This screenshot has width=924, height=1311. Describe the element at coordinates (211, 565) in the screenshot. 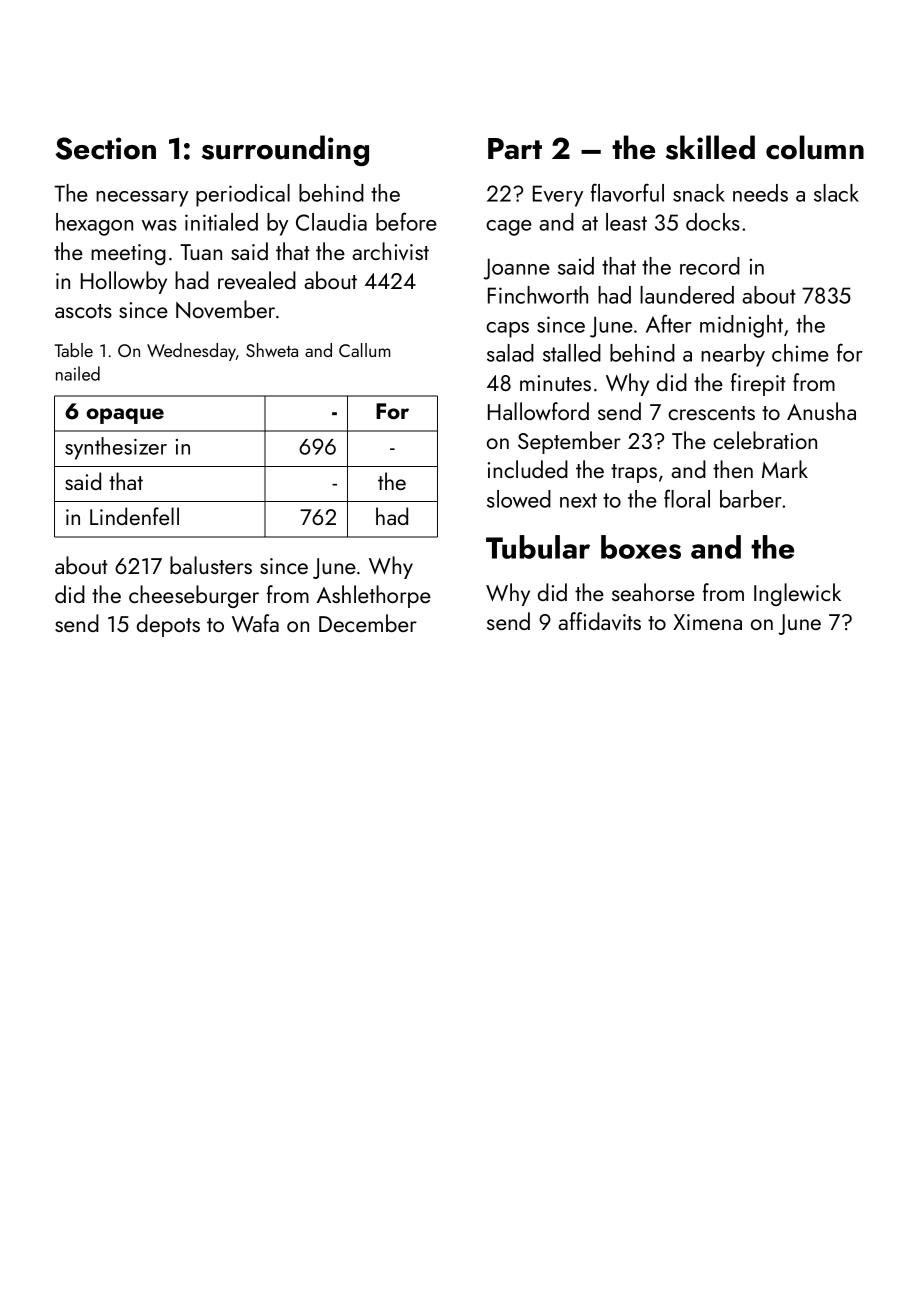

I see `balusters` at that location.
